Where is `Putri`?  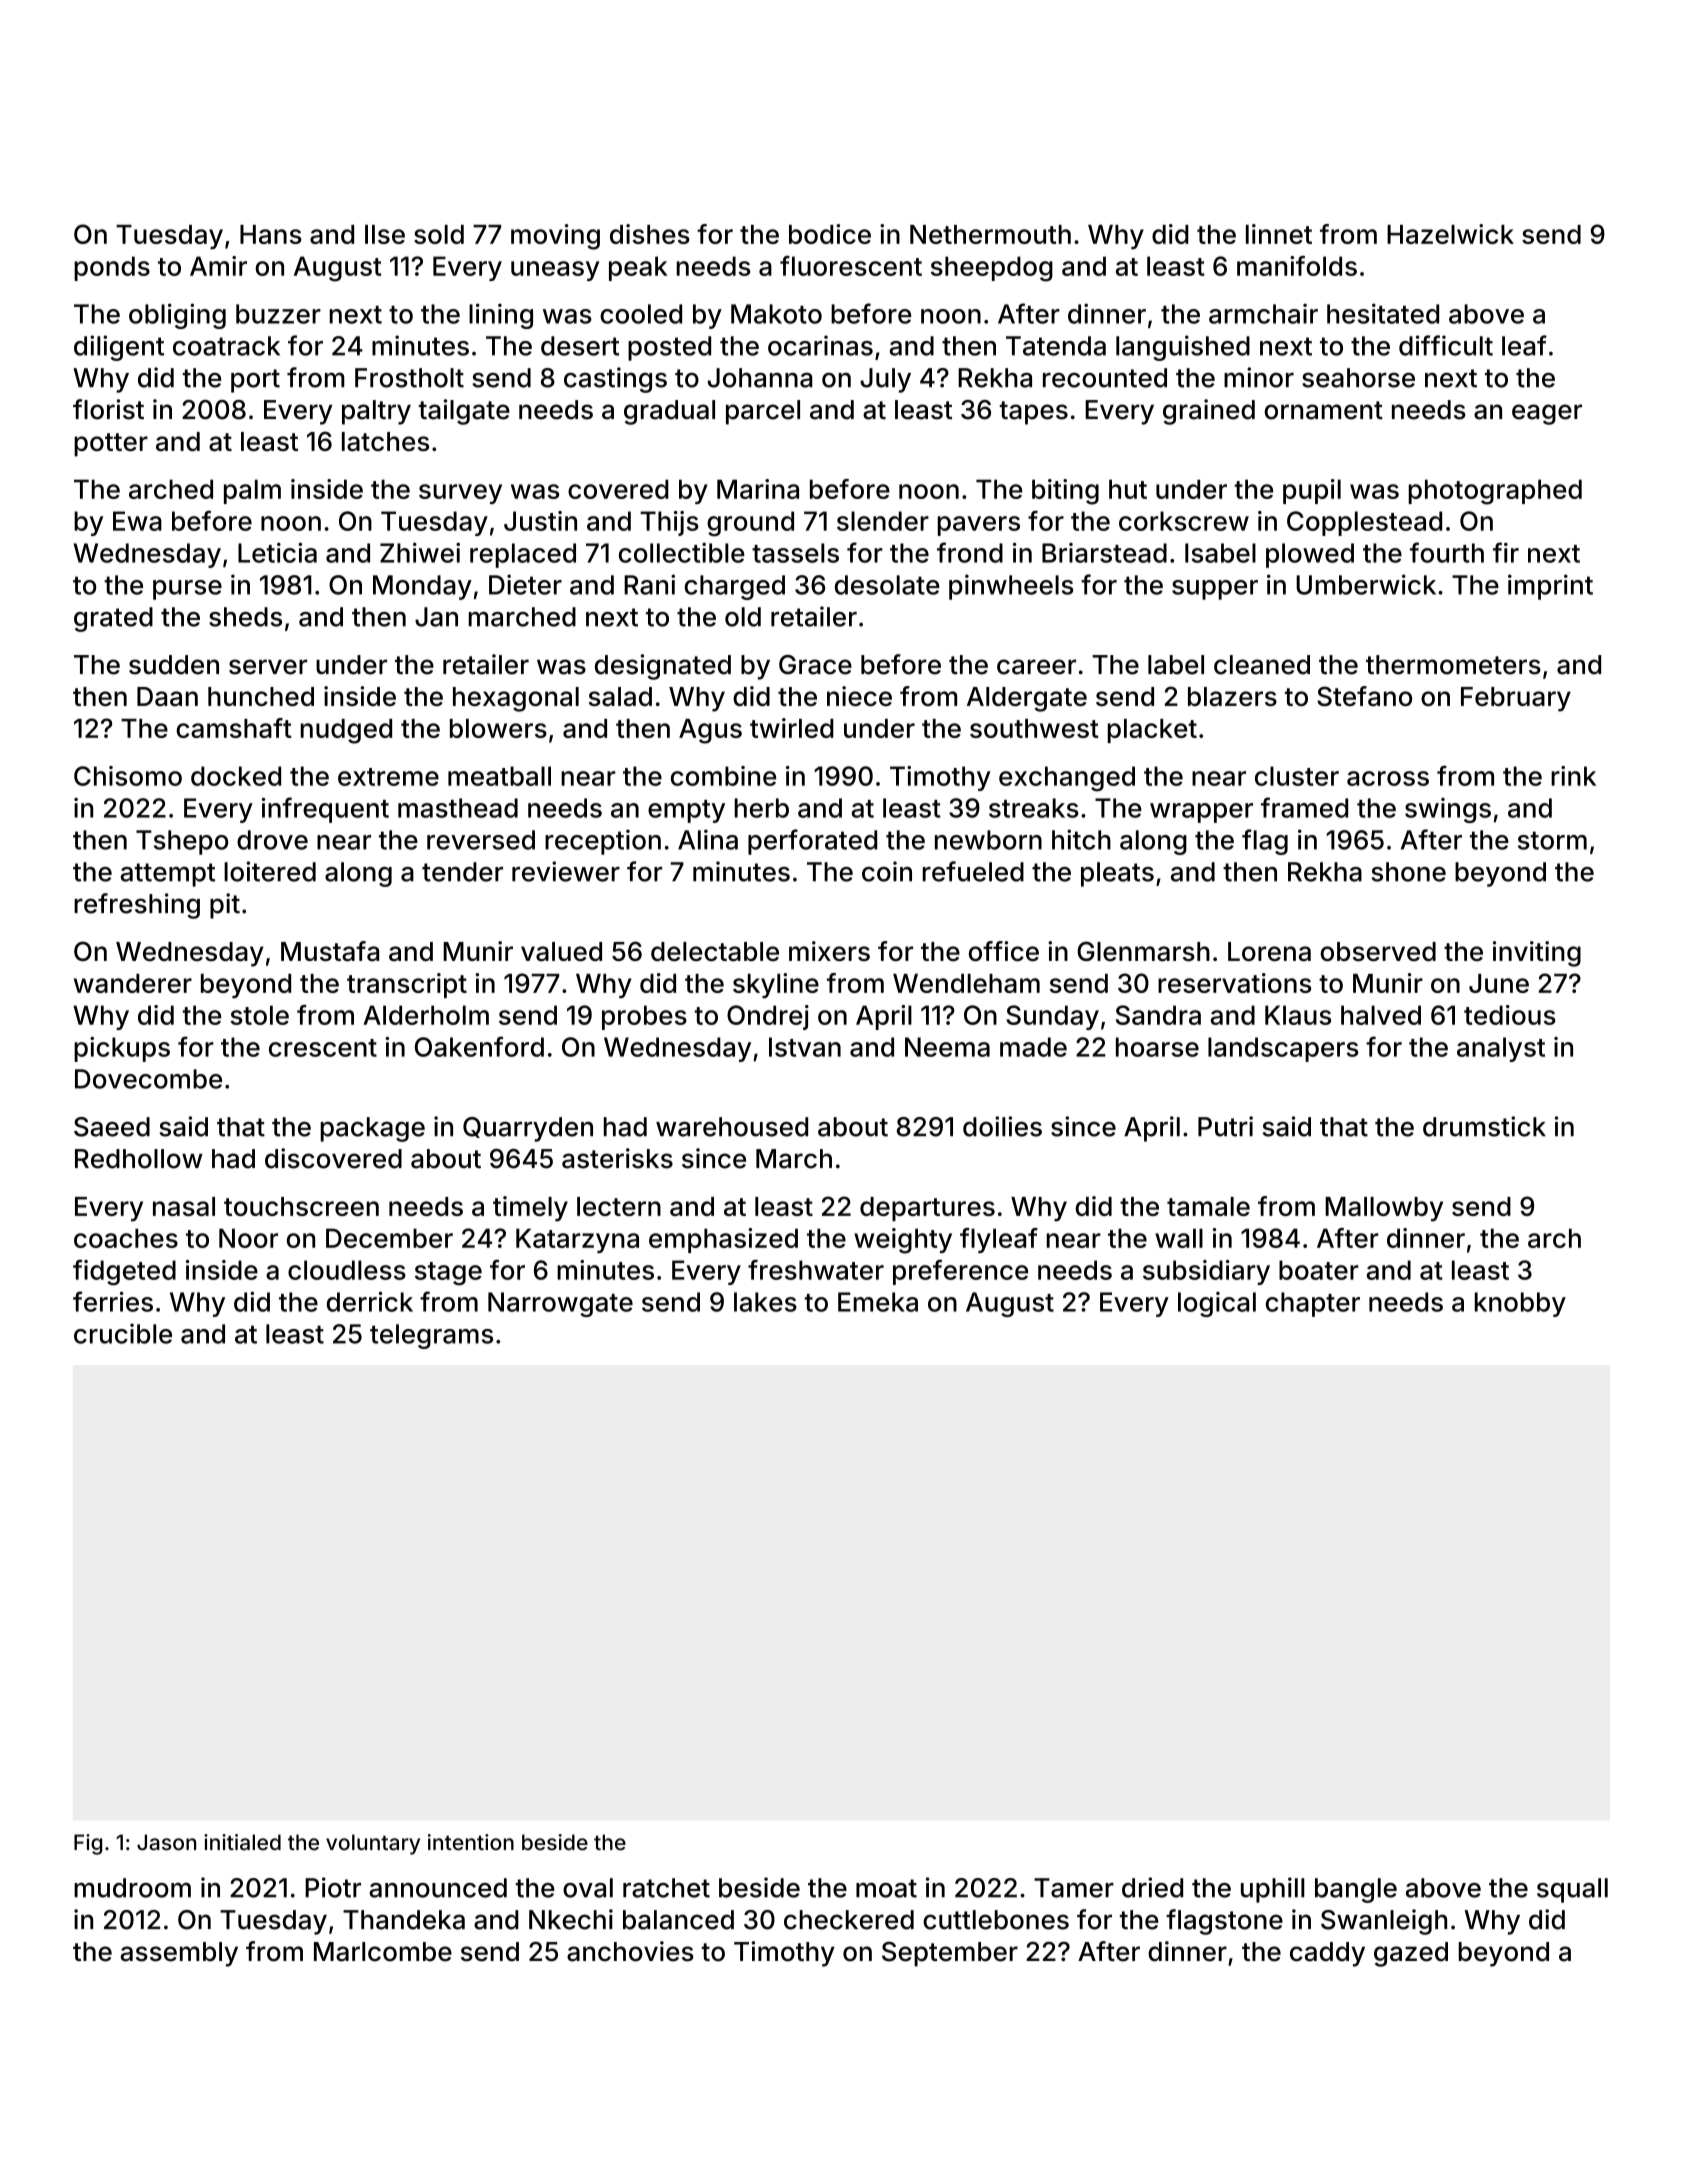 Putri is located at coordinates (1225, 1126).
